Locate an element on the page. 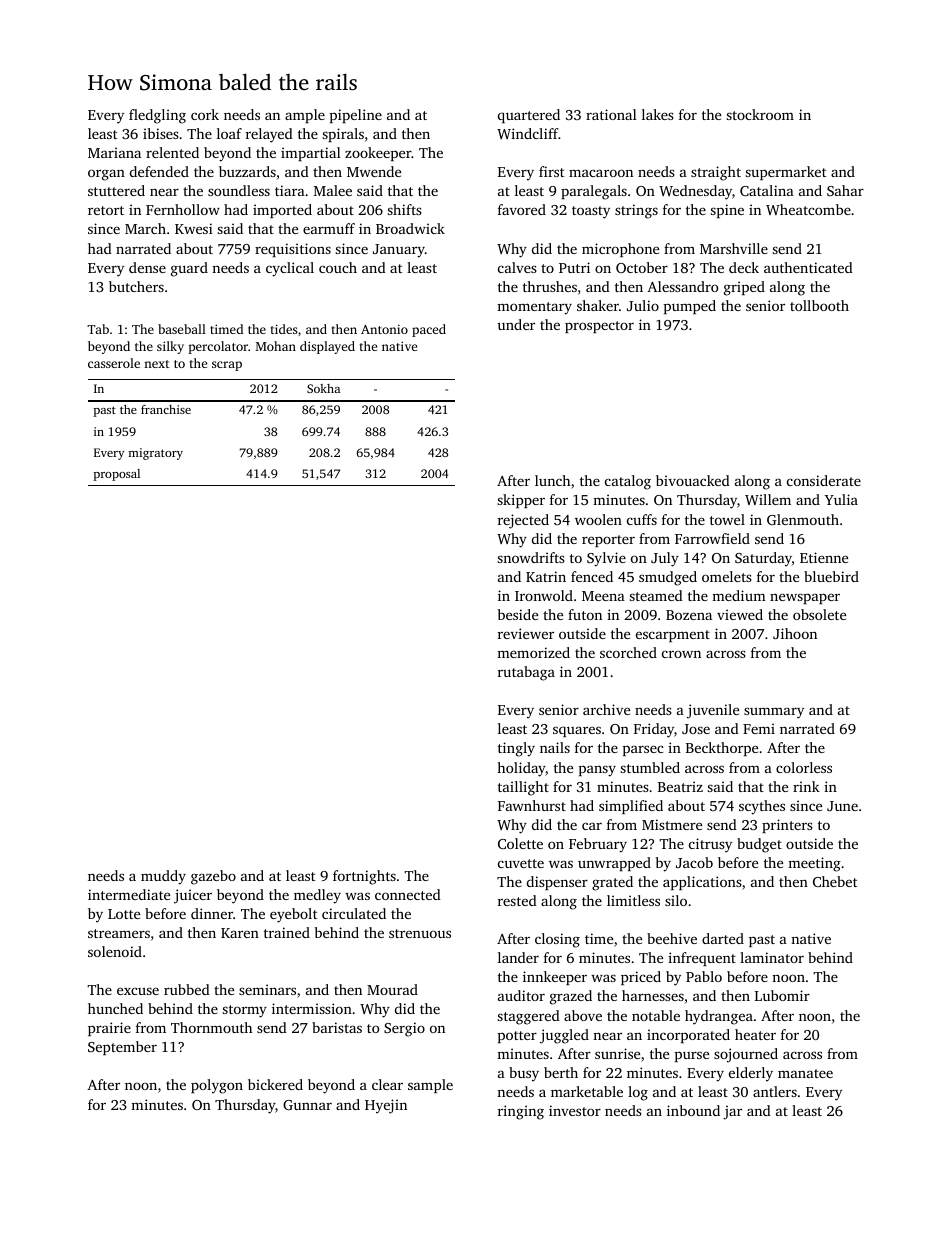 Image resolution: width=952 pixels, height=1233 pixels. lakes is located at coordinates (658, 114).
